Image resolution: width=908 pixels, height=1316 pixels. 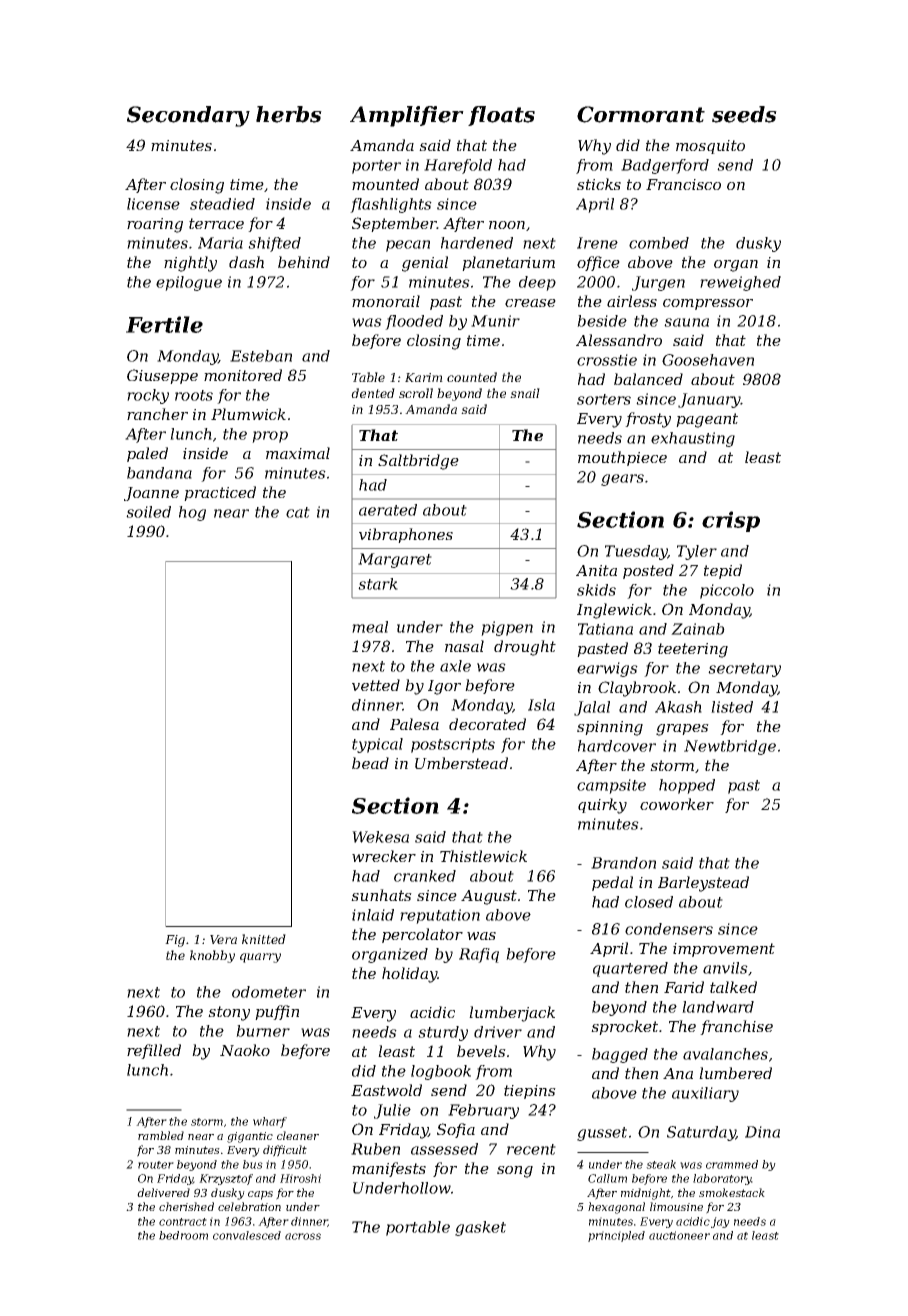 I want to click on Barleystead, so click(x=703, y=884).
